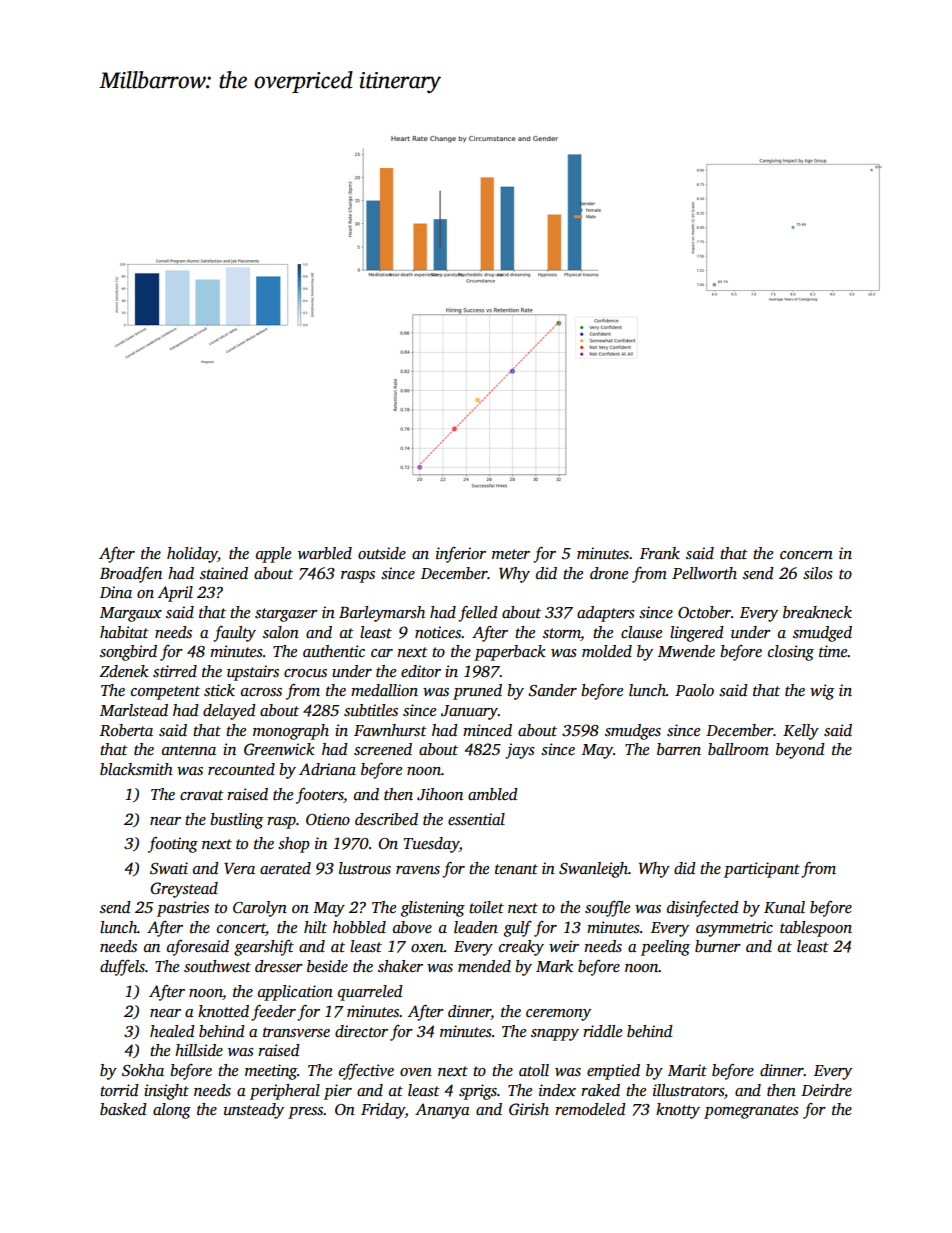 The height and width of the screenshot is (1233, 952). What do you see at coordinates (438, 632) in the screenshot?
I see `notices` at bounding box center [438, 632].
